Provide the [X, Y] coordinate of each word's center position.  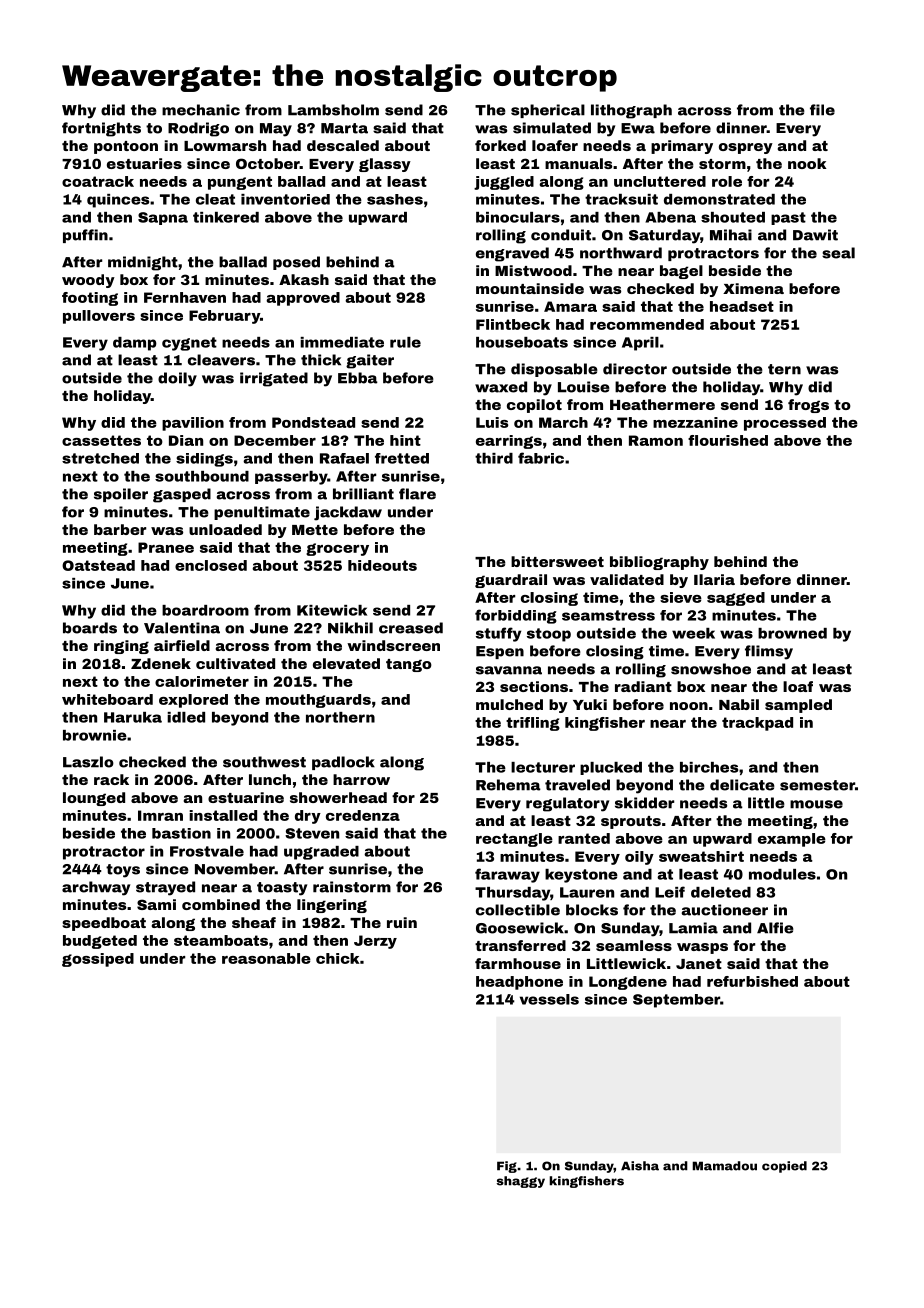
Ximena [753, 288]
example [792, 840]
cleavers [221, 360]
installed [223, 815]
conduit [561, 235]
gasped [182, 495]
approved [303, 299]
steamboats [221, 940]
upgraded [321, 853]
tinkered [226, 217]
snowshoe [711, 669]
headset [742, 306]
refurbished [752, 981]
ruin [402, 922]
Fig [507, 1167]
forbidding [516, 616]
